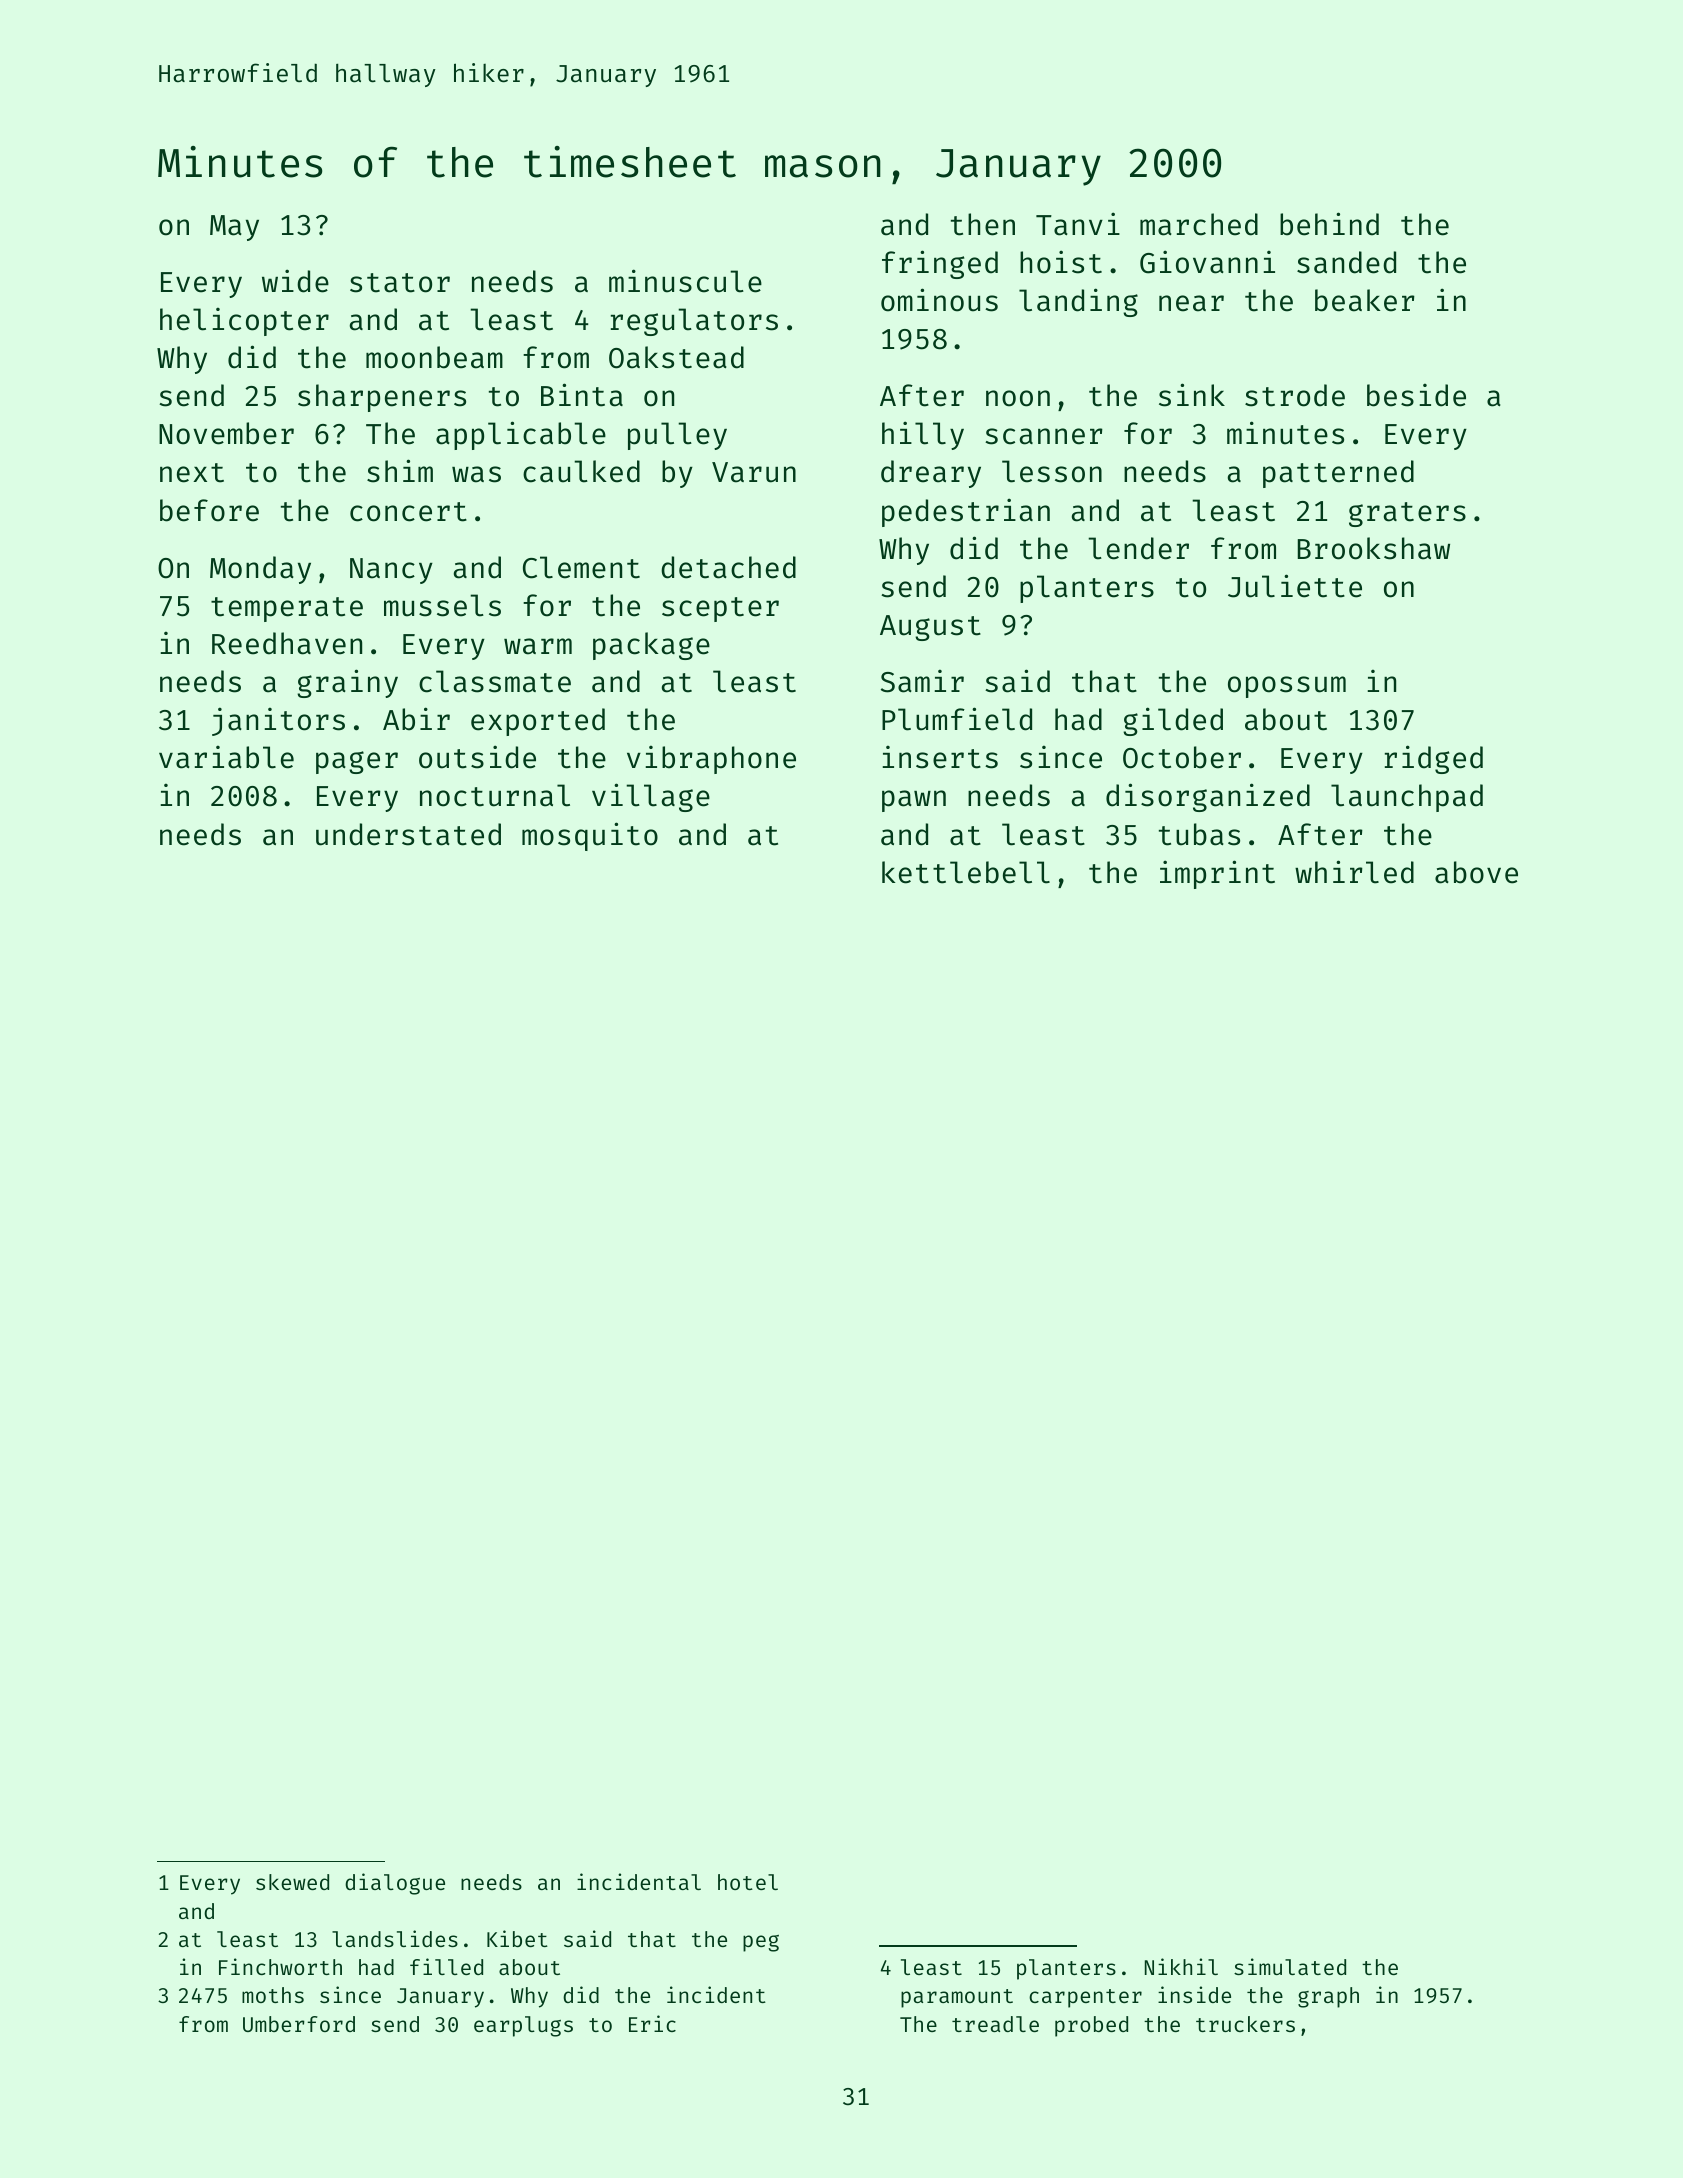 This screenshot has width=1683, height=2178. Describe the element at coordinates (1365, 300) in the screenshot. I see `beaker` at that location.
